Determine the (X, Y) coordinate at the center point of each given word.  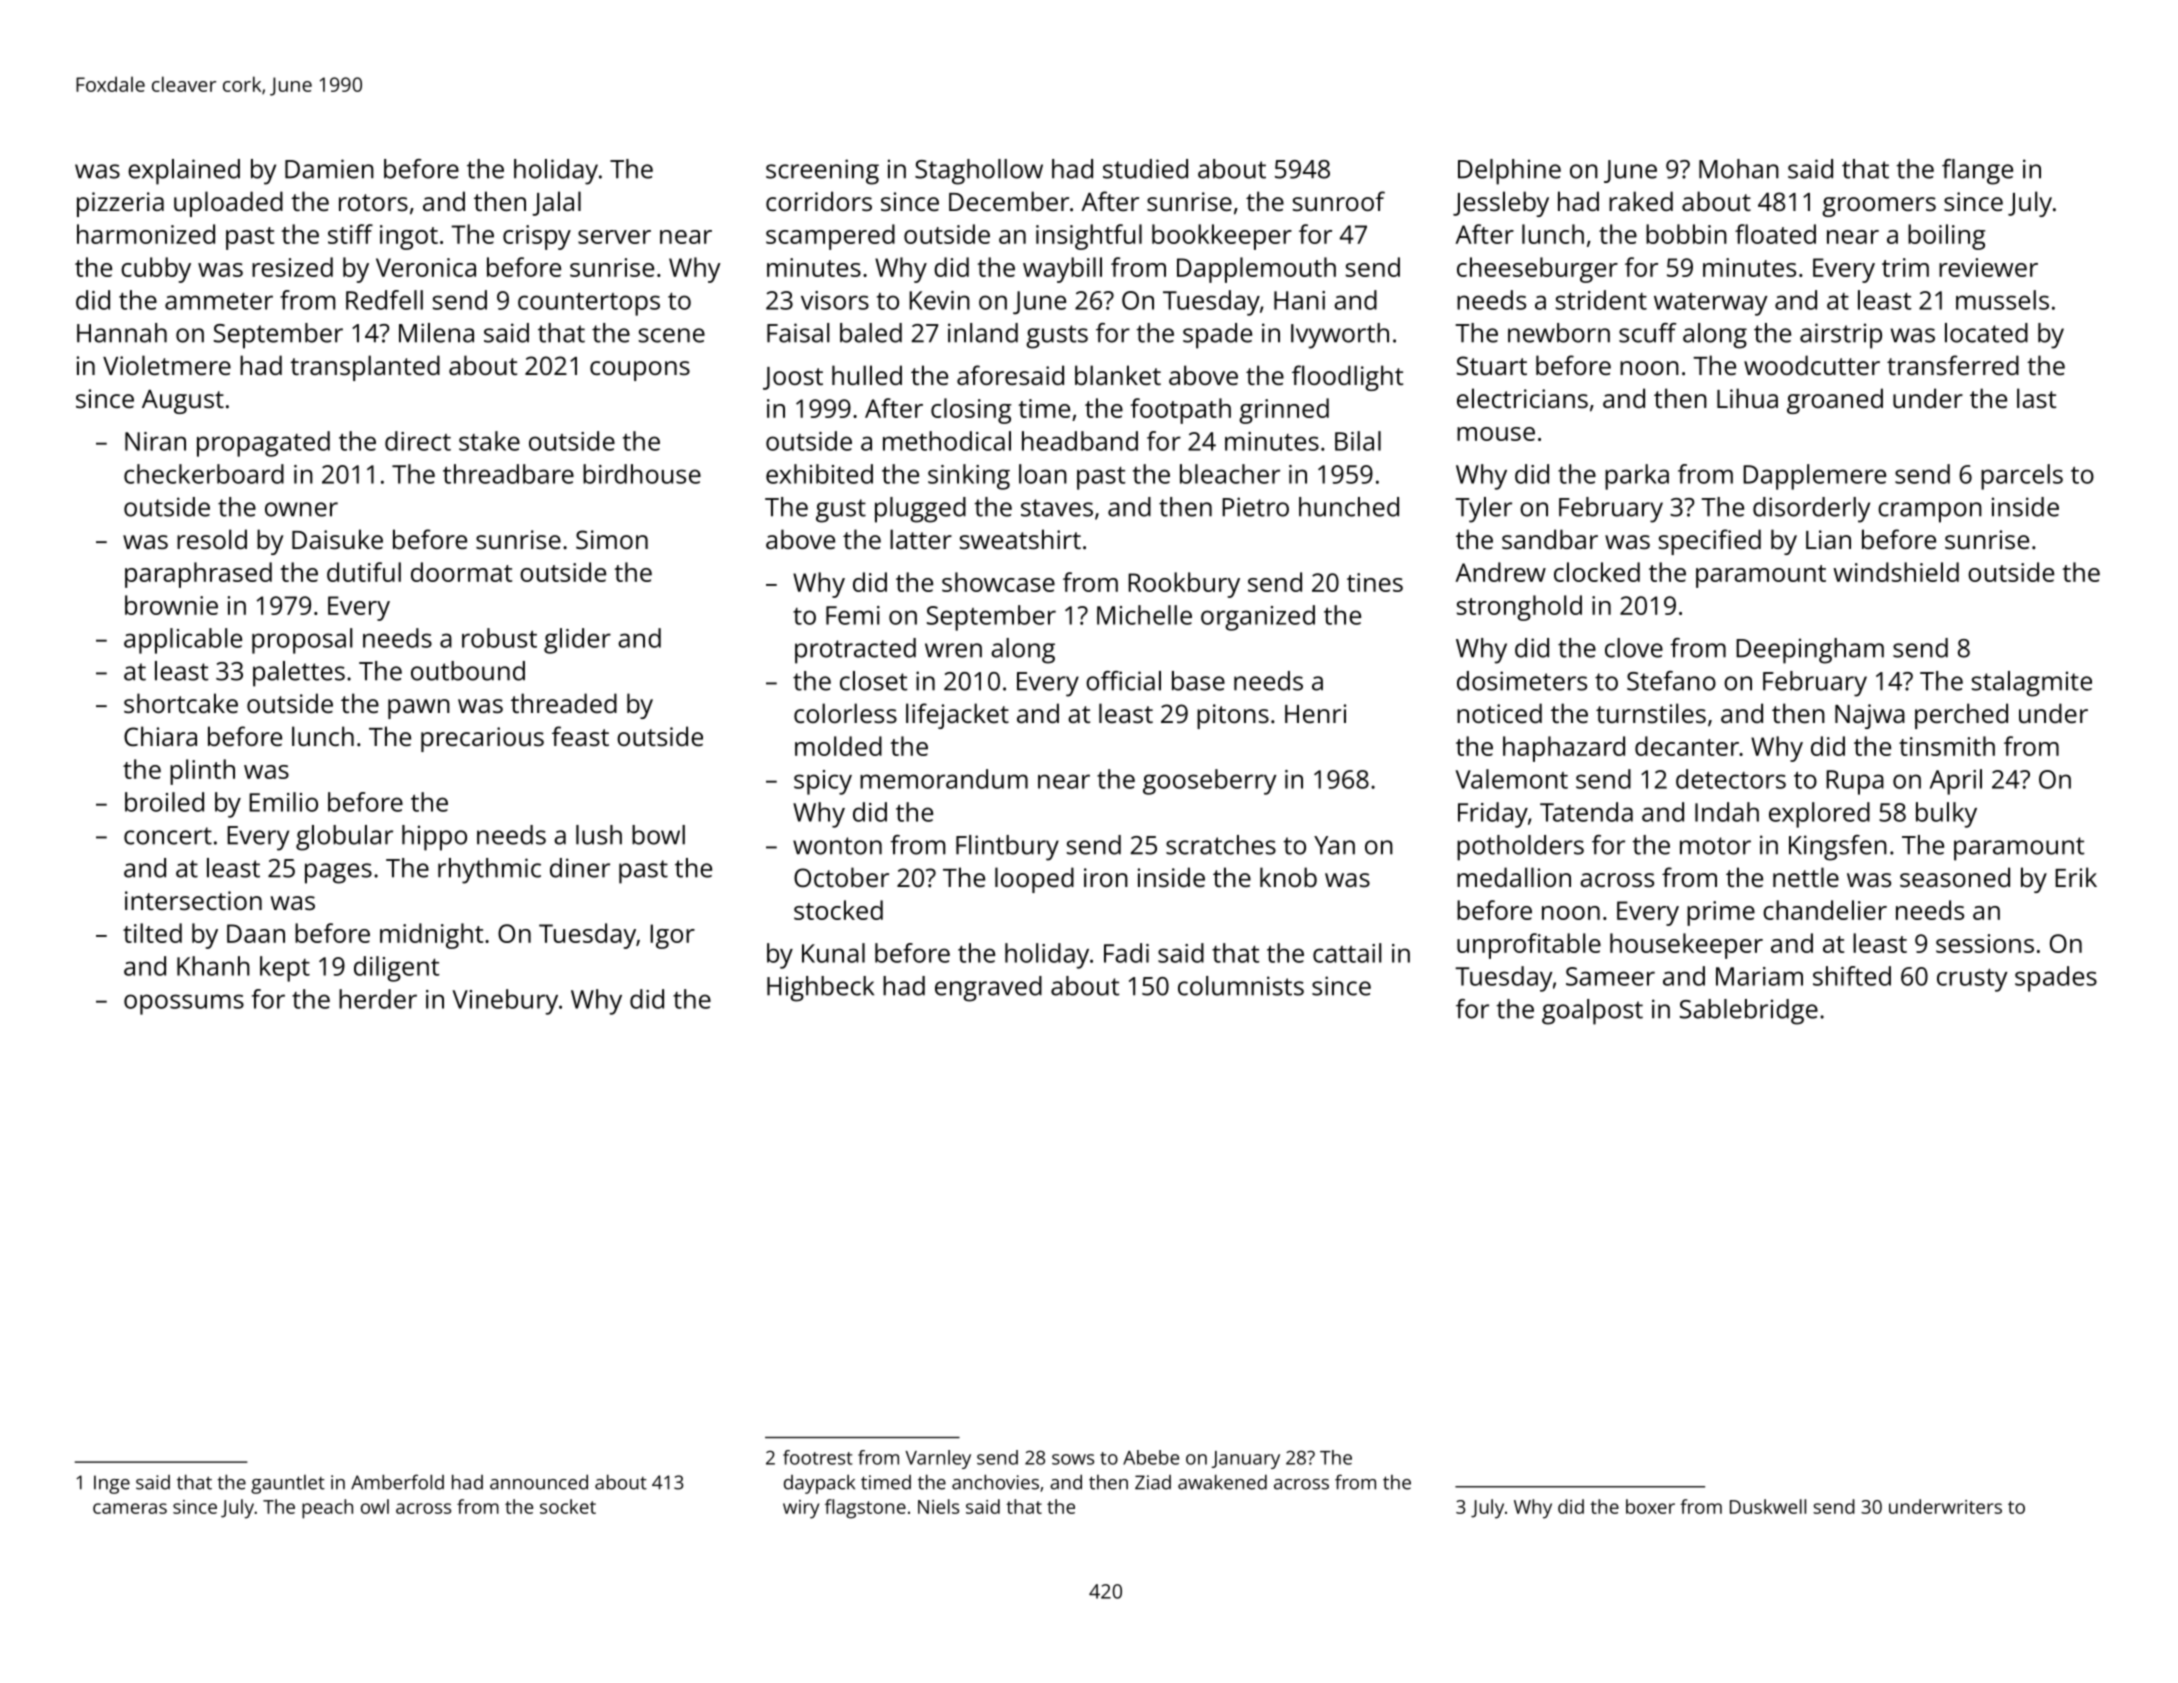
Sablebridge (1749, 1012)
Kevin (939, 300)
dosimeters (1522, 681)
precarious (482, 739)
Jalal (556, 203)
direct (418, 441)
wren (953, 650)
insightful (1089, 237)
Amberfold (397, 1482)
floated (1775, 234)
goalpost (1592, 1012)
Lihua (1747, 398)
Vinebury (505, 1002)
